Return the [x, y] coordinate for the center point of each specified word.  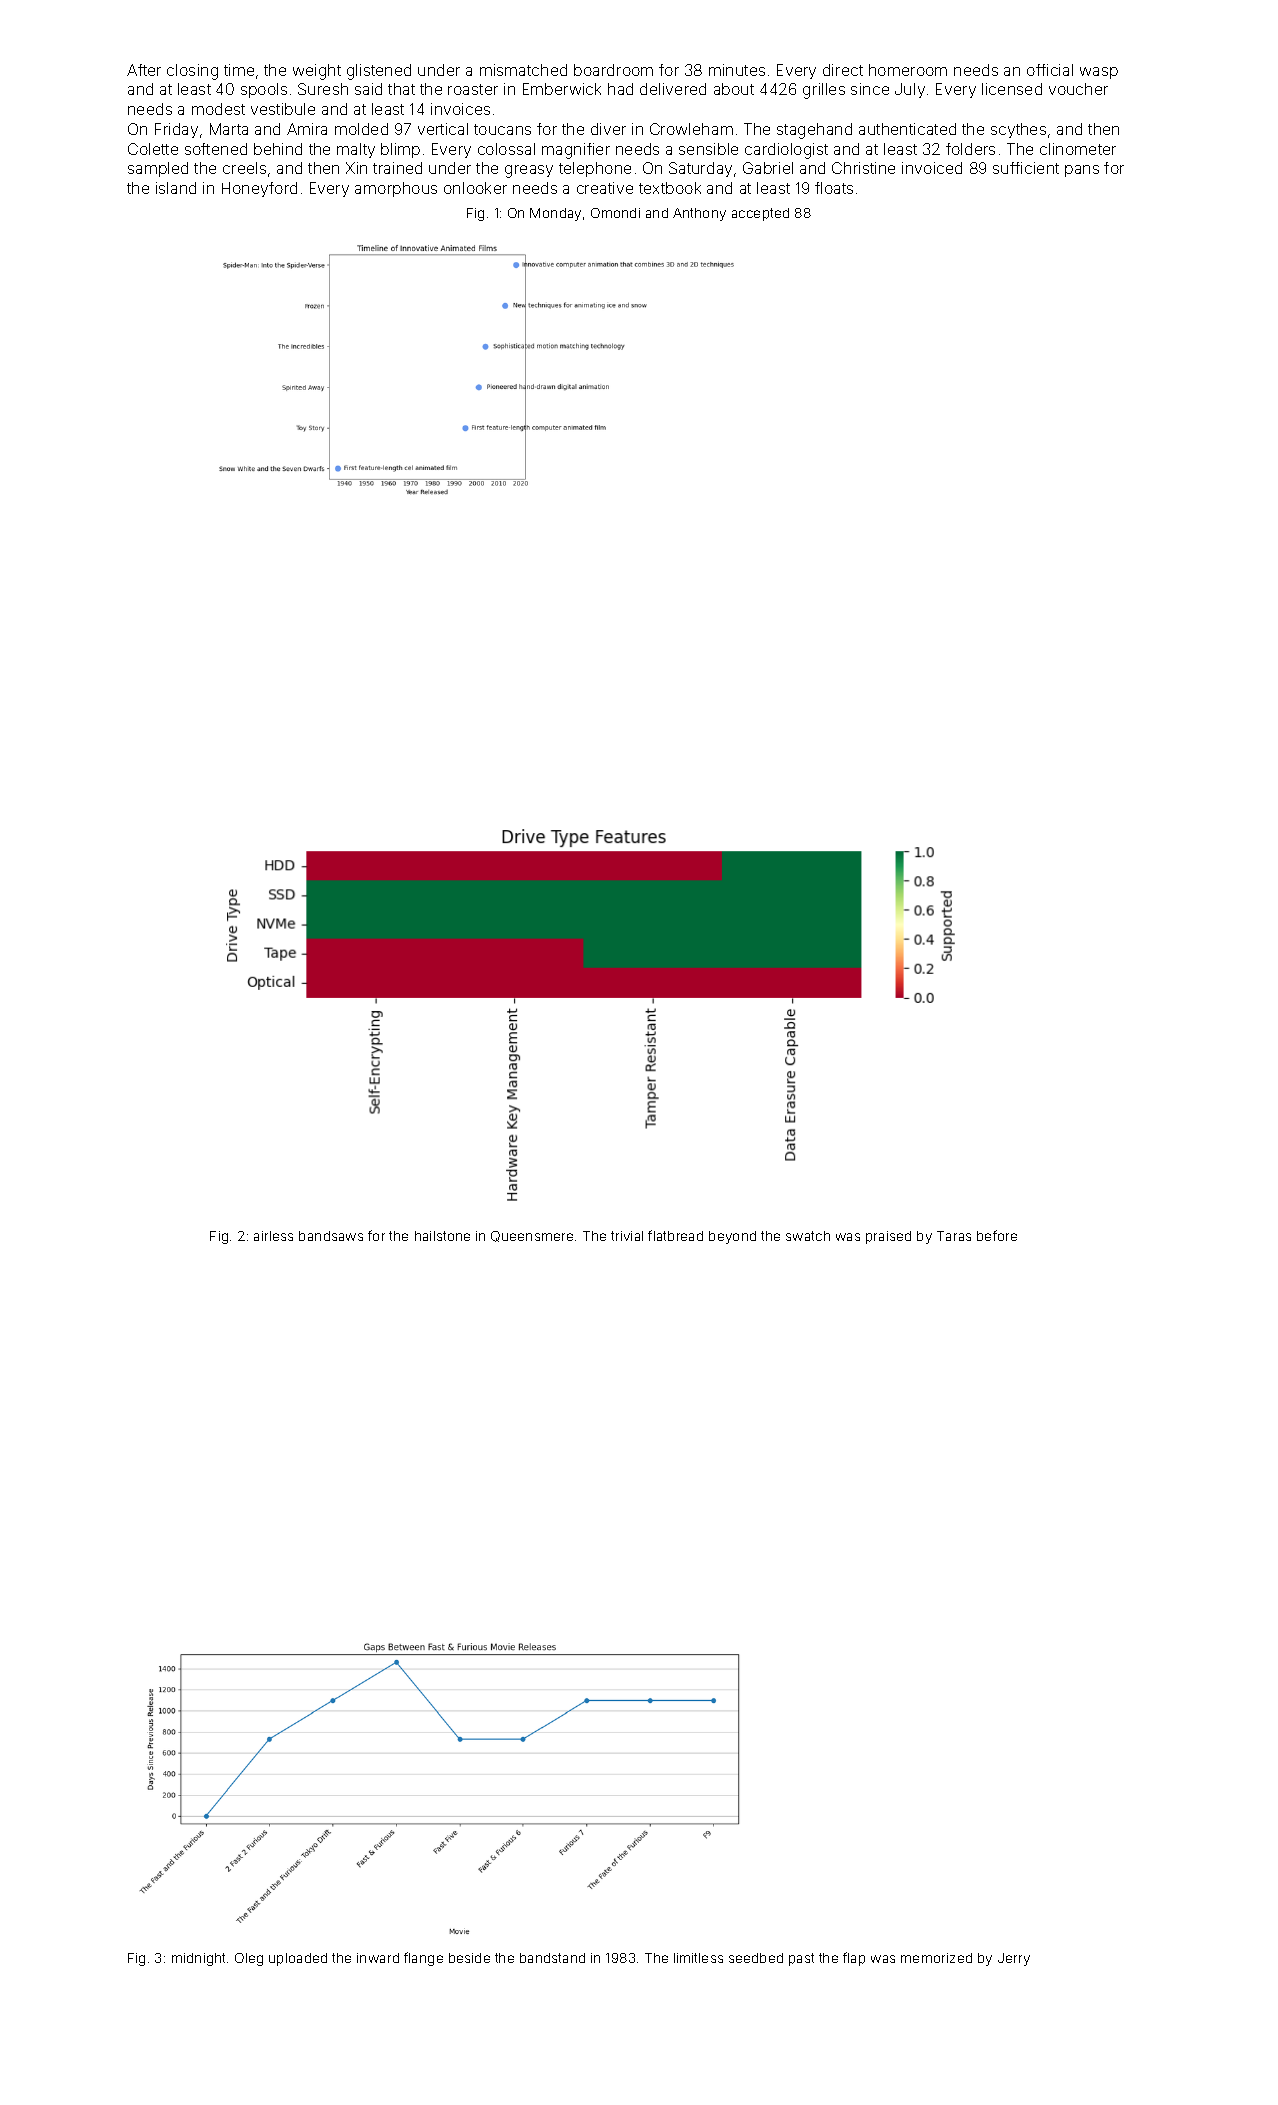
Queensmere [532, 1236]
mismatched [523, 70]
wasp [1099, 73]
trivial [627, 1236]
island [176, 188]
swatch [808, 1236]
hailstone [442, 1236]
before [997, 1235]
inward [378, 1958]
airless [273, 1236]
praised [888, 1237]
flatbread [675, 1235]
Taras [954, 1236]
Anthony [699, 214]
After [144, 70]
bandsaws [331, 1236]
